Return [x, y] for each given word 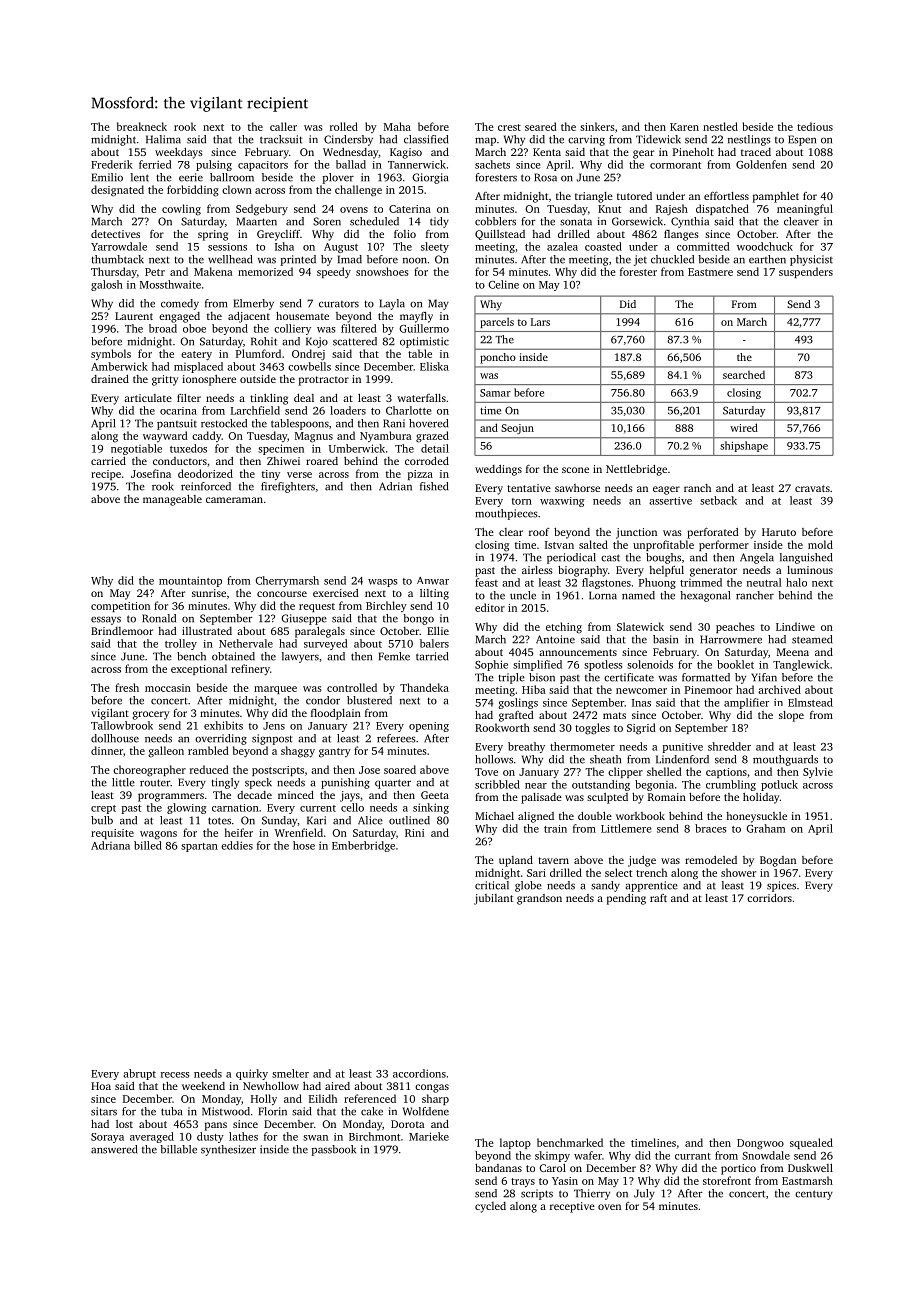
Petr [155, 272]
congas [432, 1088]
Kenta [547, 152]
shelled [664, 771]
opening [429, 727]
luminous [810, 570]
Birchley [386, 606]
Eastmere [710, 272]
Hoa [101, 1086]
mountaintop [190, 581]
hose [304, 845]
